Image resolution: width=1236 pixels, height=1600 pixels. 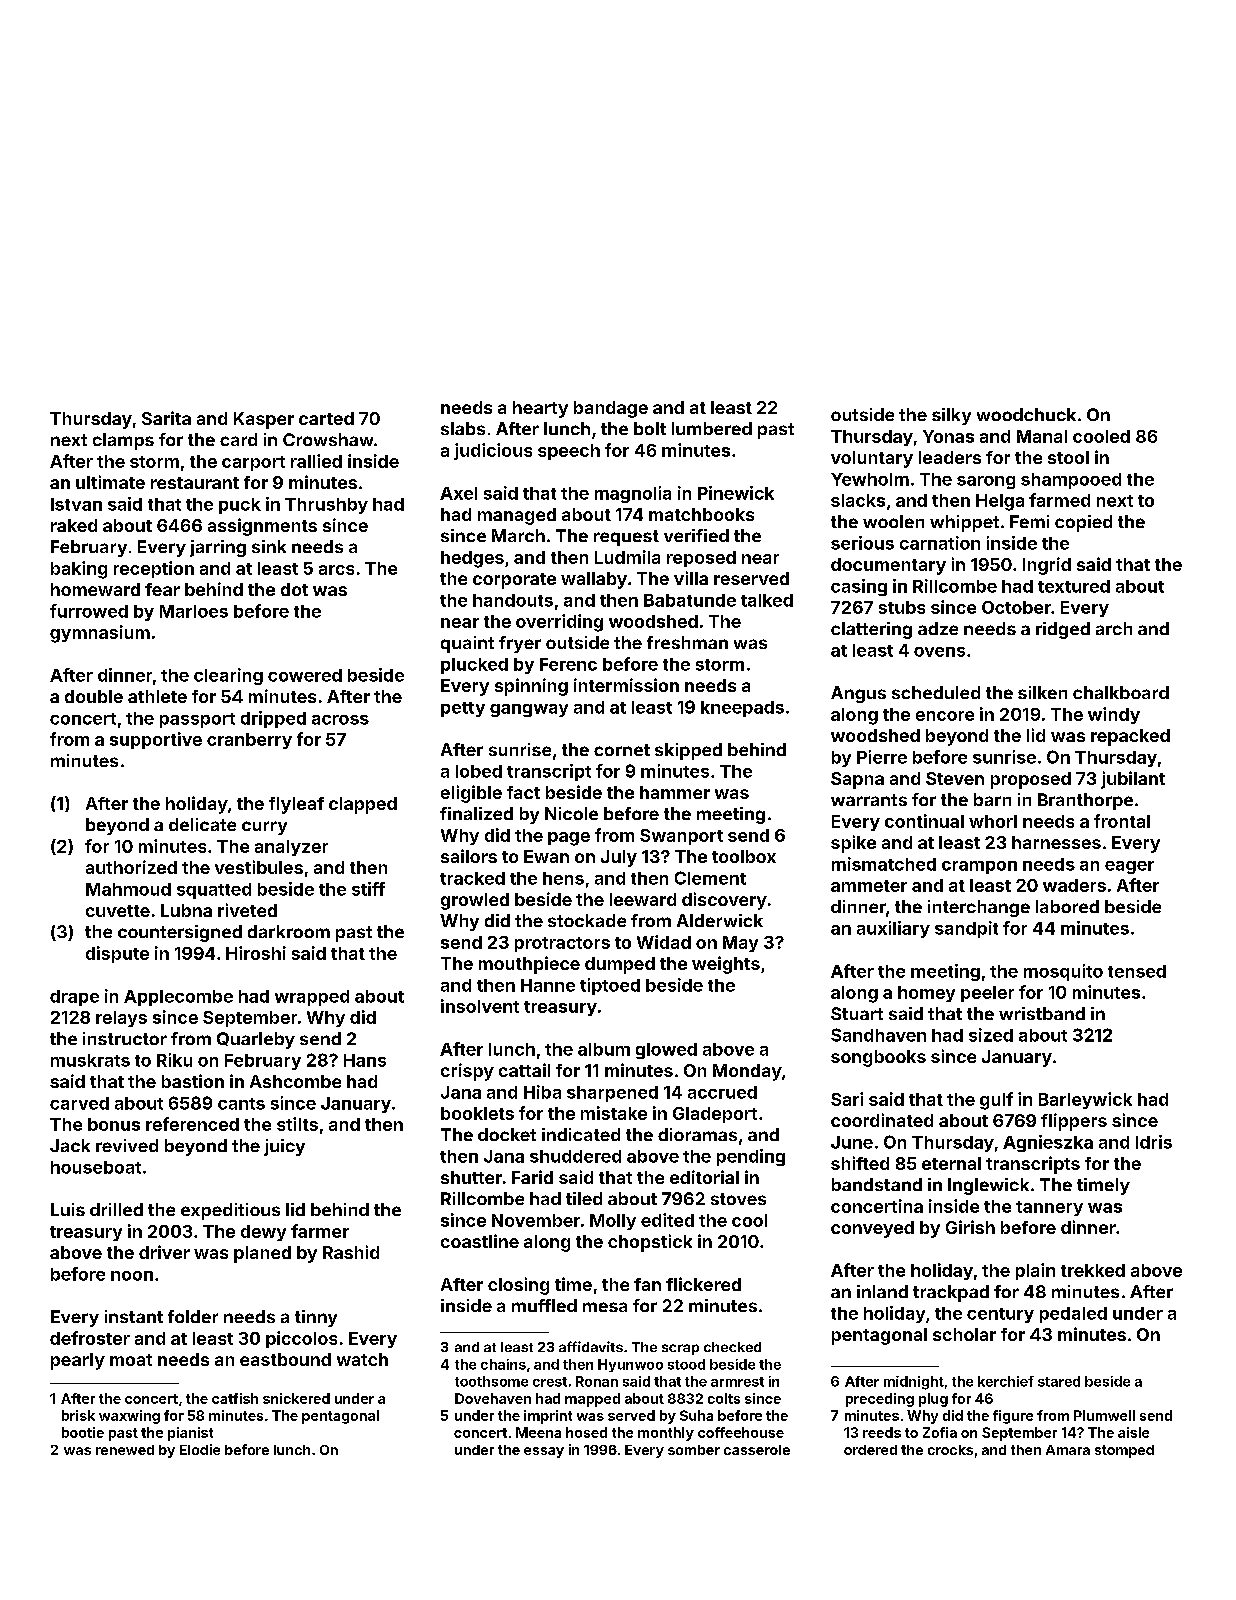 What do you see at coordinates (94, 696) in the document?
I see `double` at bounding box center [94, 696].
